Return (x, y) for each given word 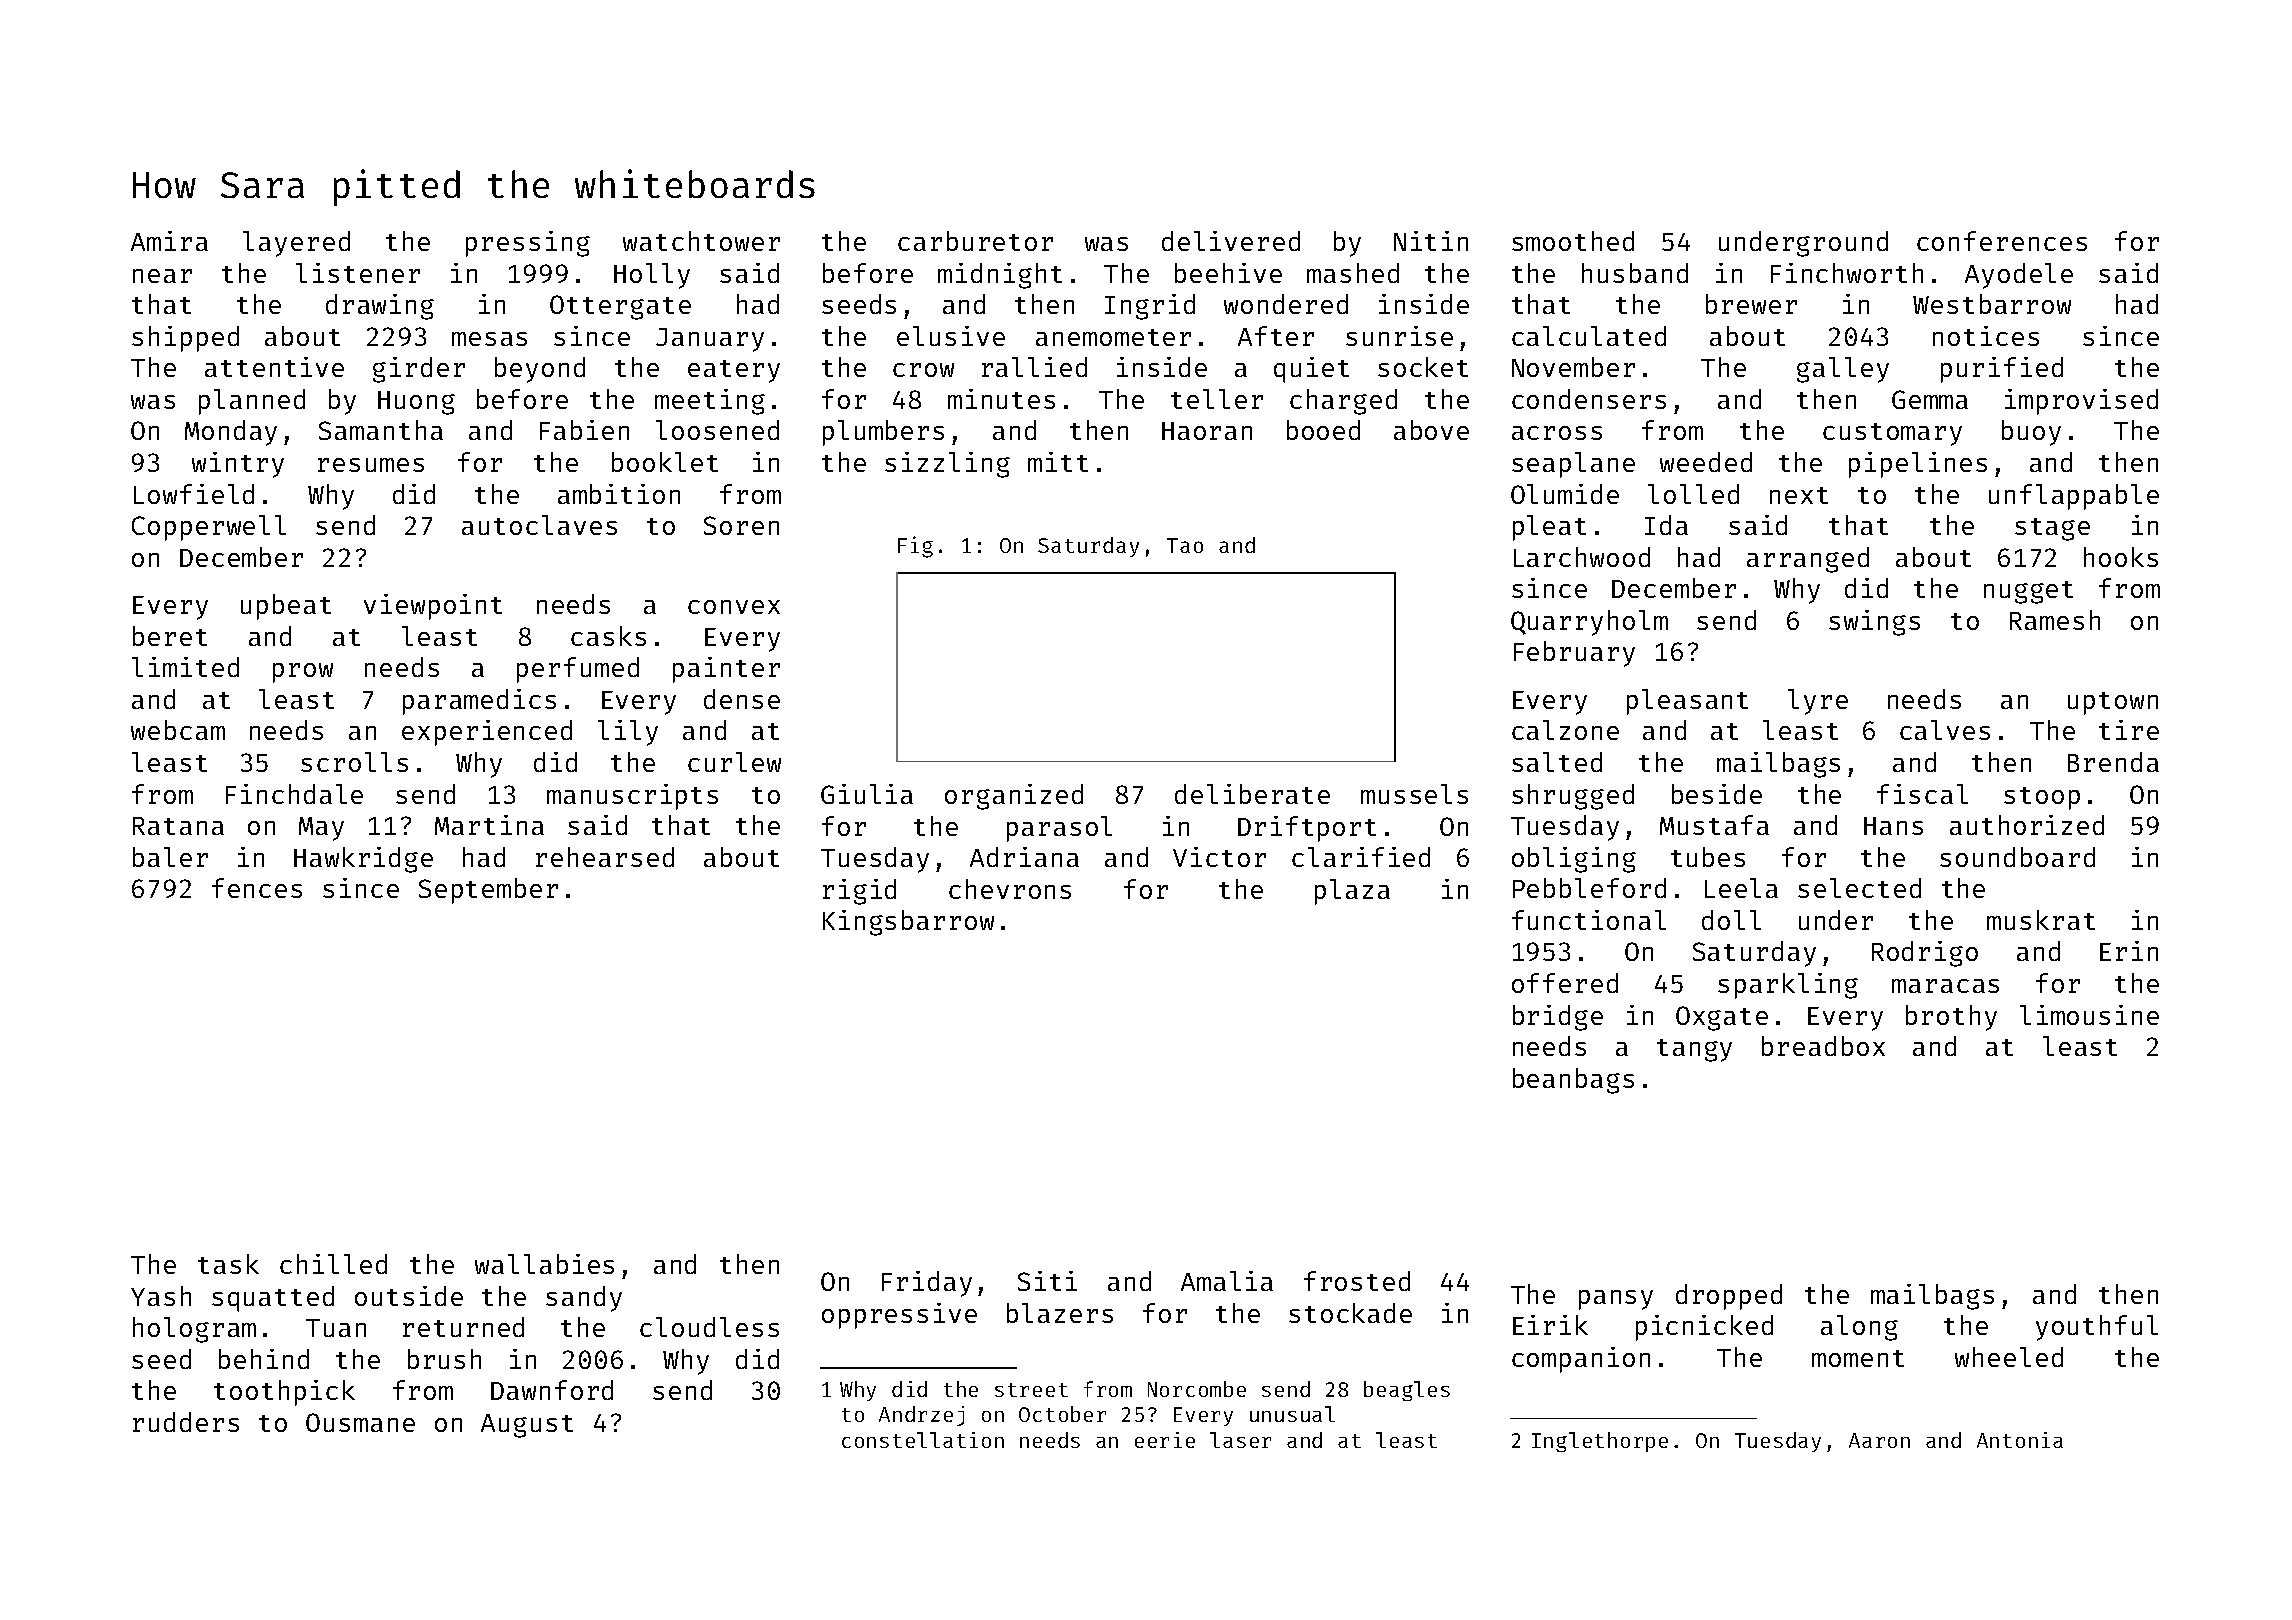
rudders (186, 1422)
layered (296, 244)
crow (923, 370)
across (1557, 433)
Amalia (1227, 1281)
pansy (1616, 1300)
